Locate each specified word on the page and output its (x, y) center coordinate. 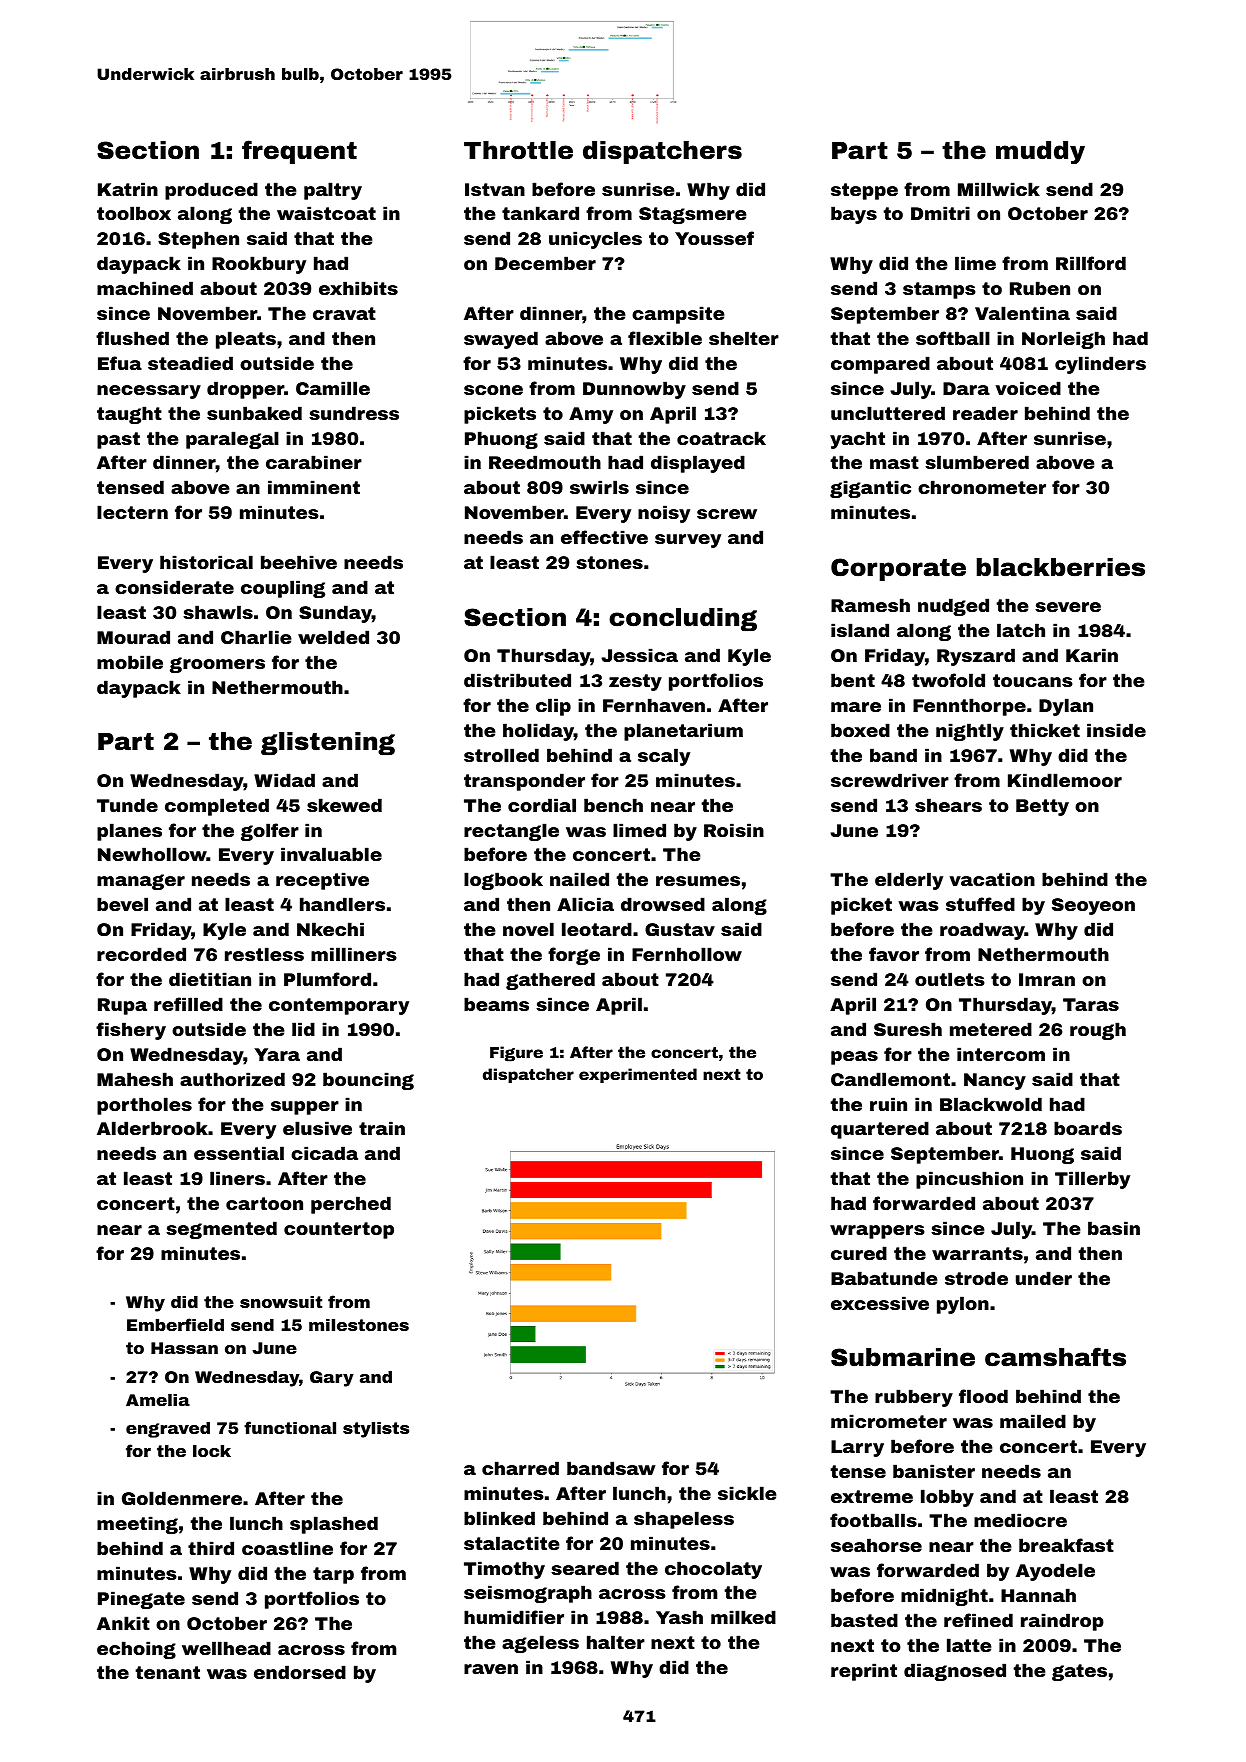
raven (491, 1669)
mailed (1033, 1421)
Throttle (518, 150)
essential (239, 1153)
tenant (167, 1672)
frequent (299, 152)
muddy (1040, 152)
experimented (638, 1075)
